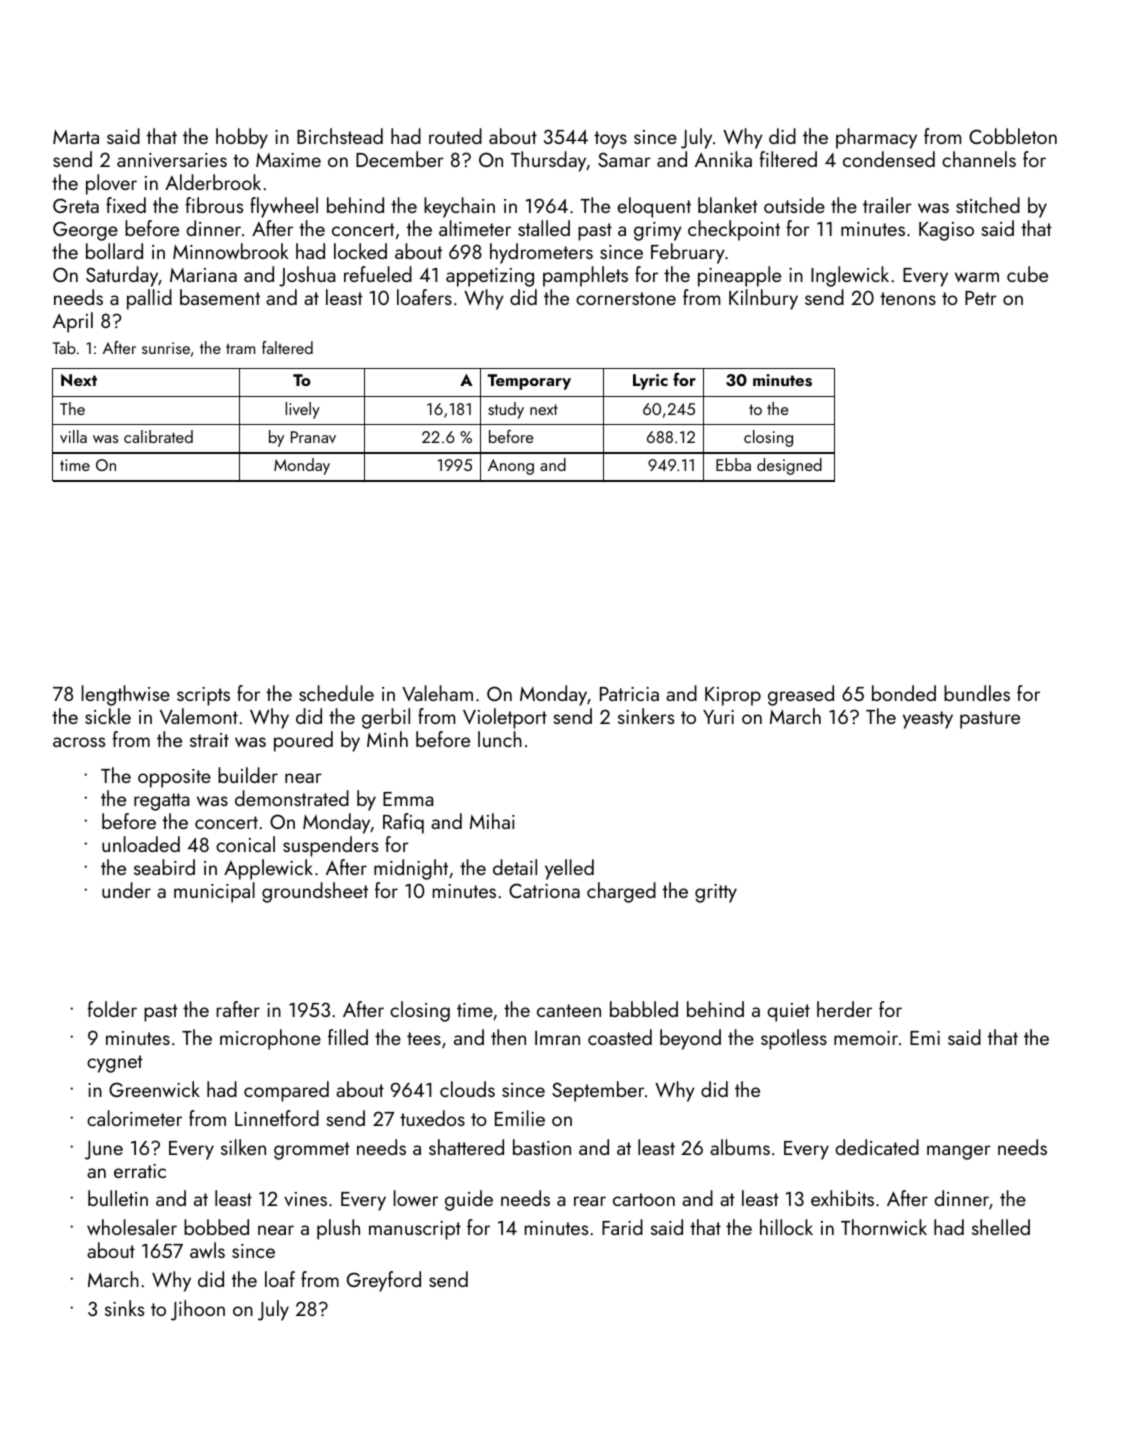 This document has height=1453, width=1123. I want to click on schedule, so click(336, 693).
